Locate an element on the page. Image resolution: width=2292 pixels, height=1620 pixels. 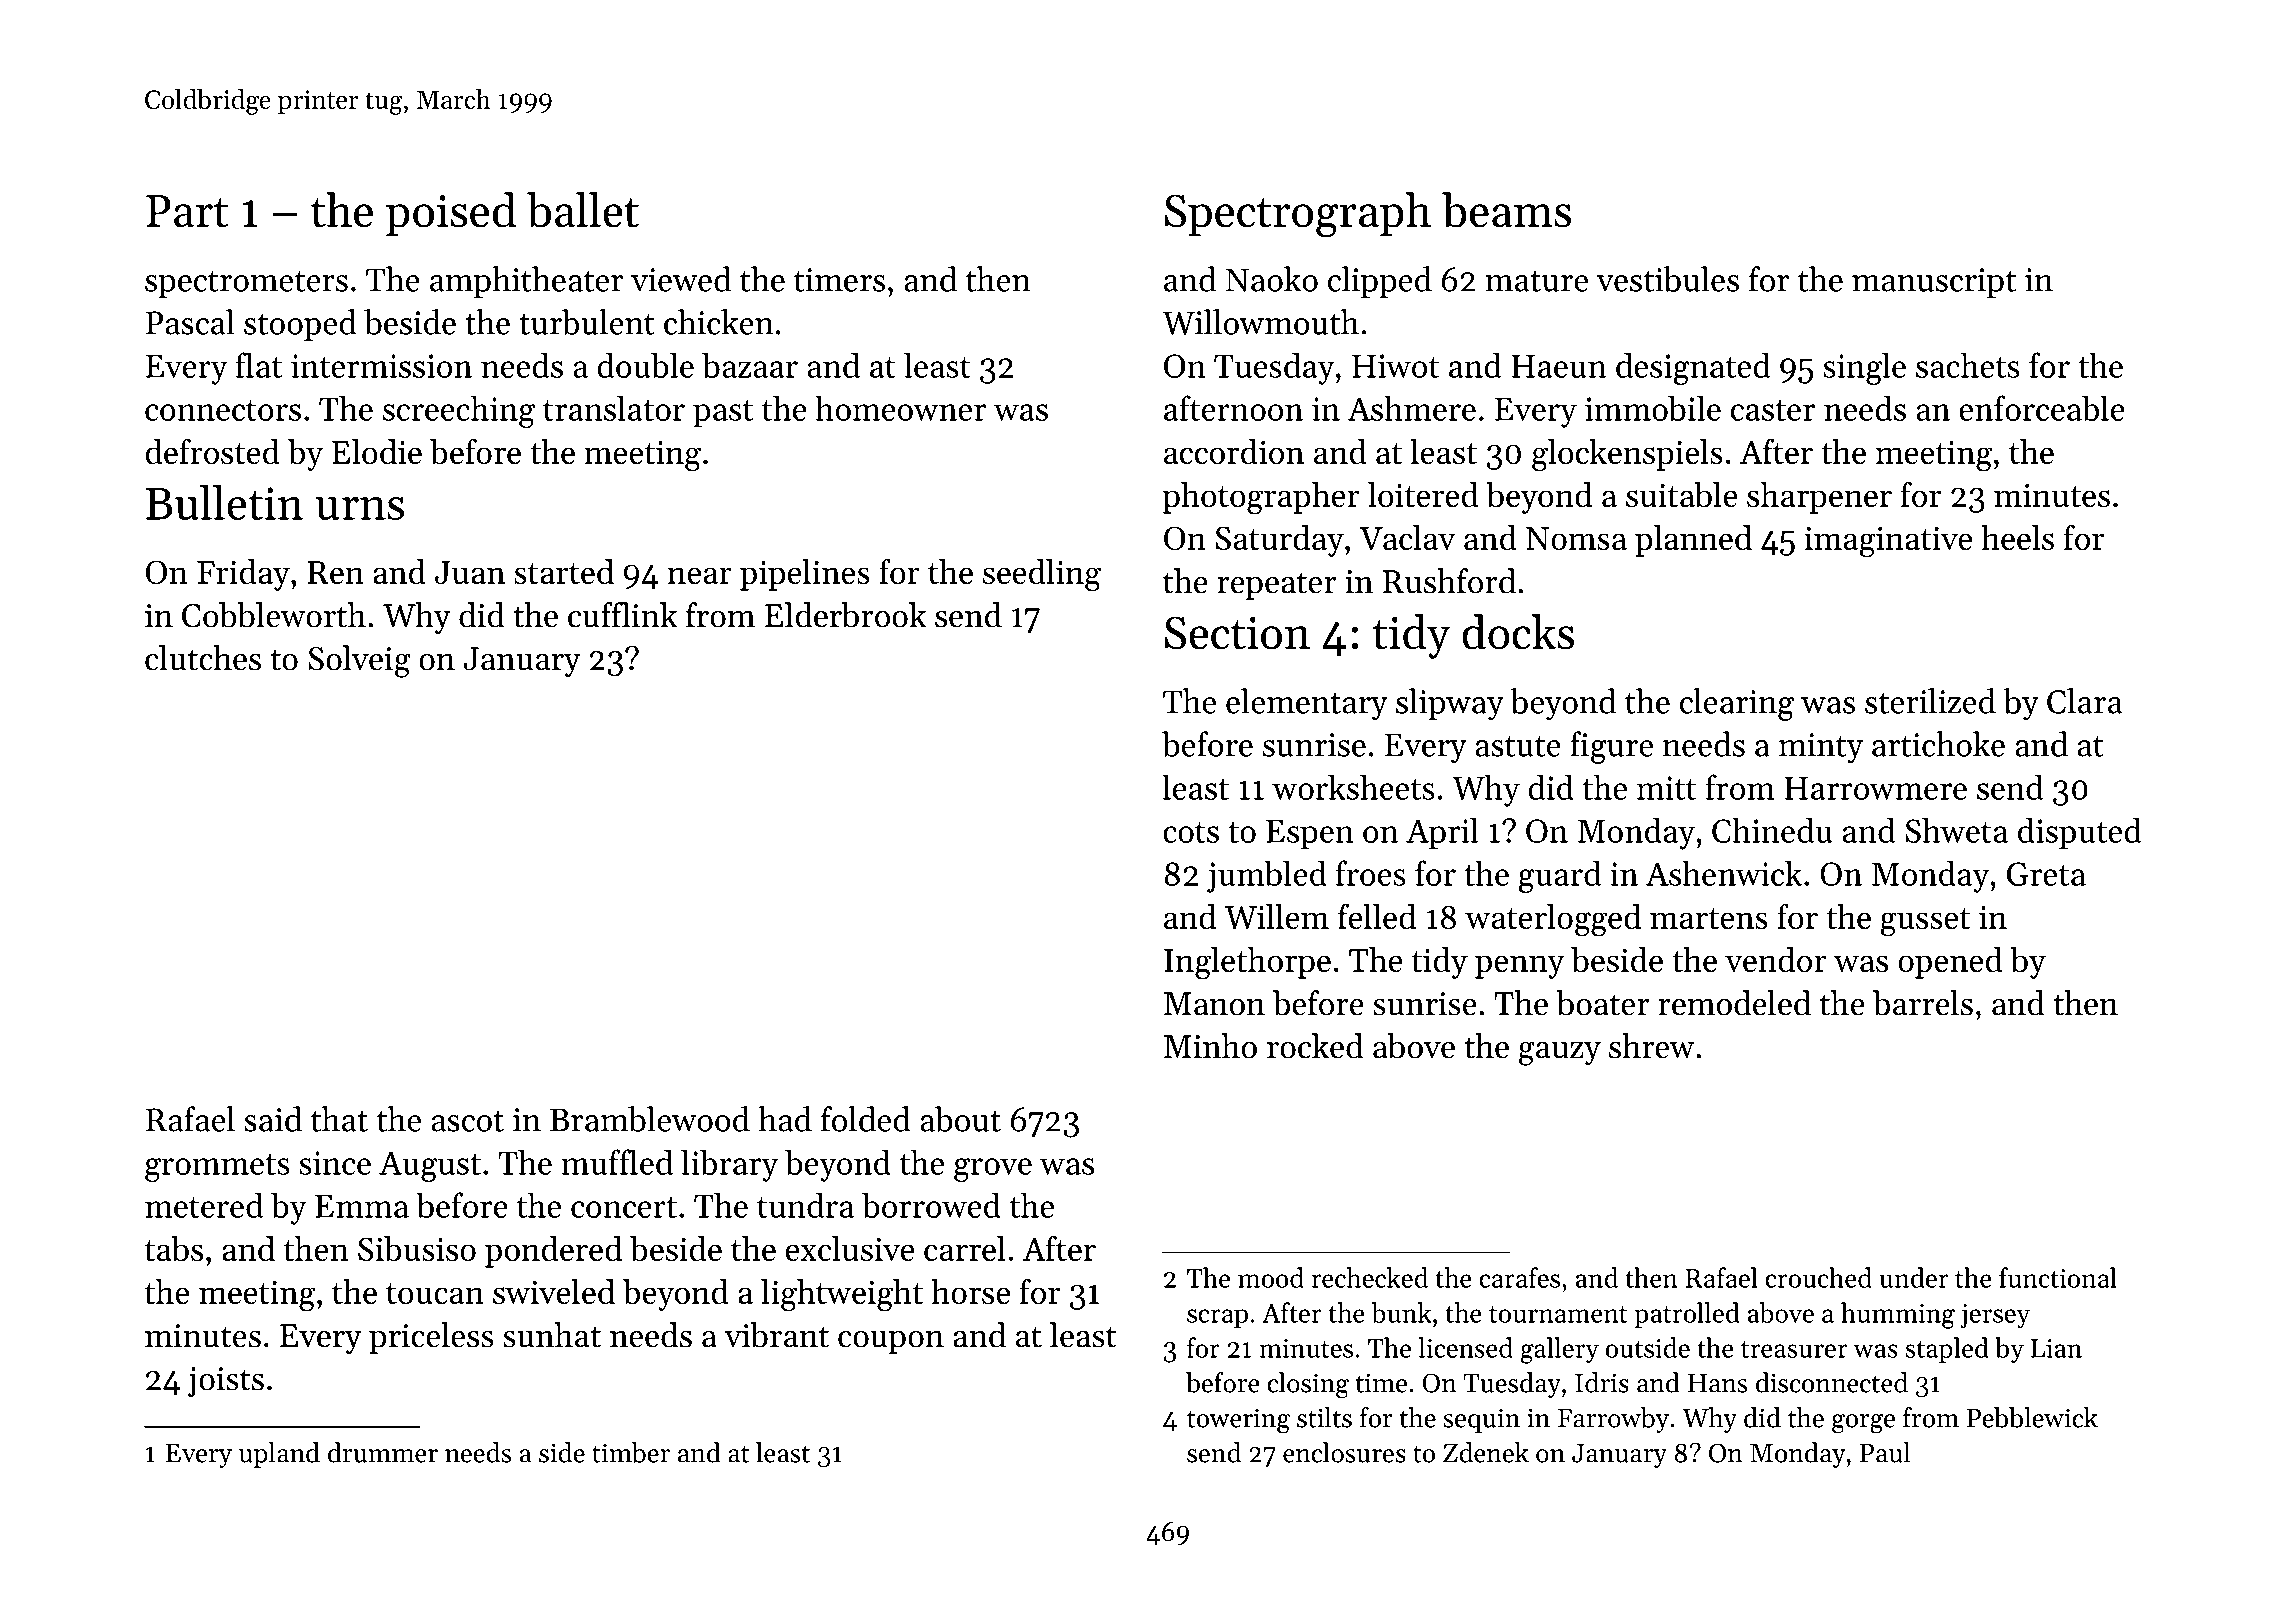
beams is located at coordinates (1506, 210).
